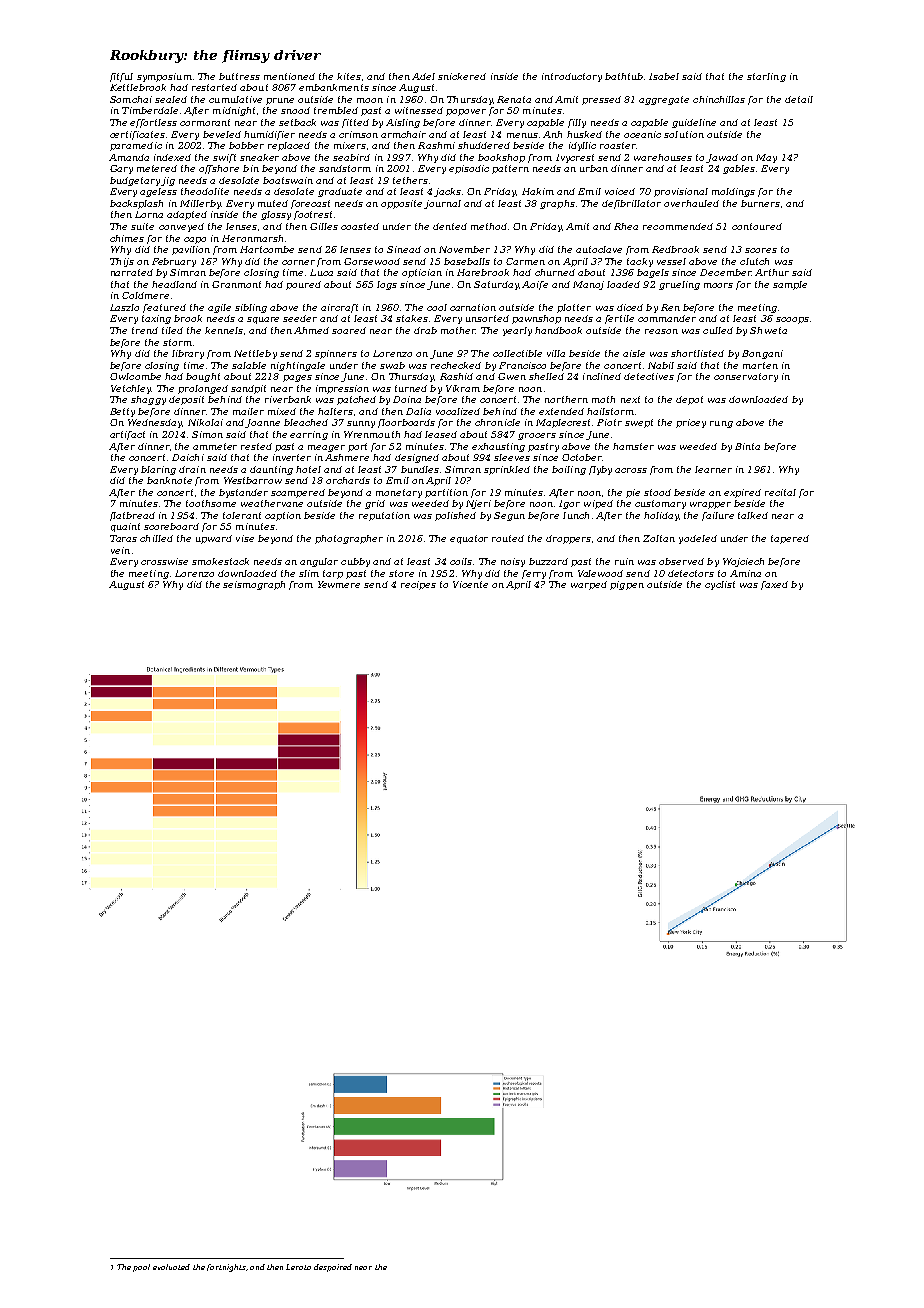 The width and height of the image is (924, 1308). Describe the element at coordinates (254, 585) in the image. I see `seismograph` at that location.
